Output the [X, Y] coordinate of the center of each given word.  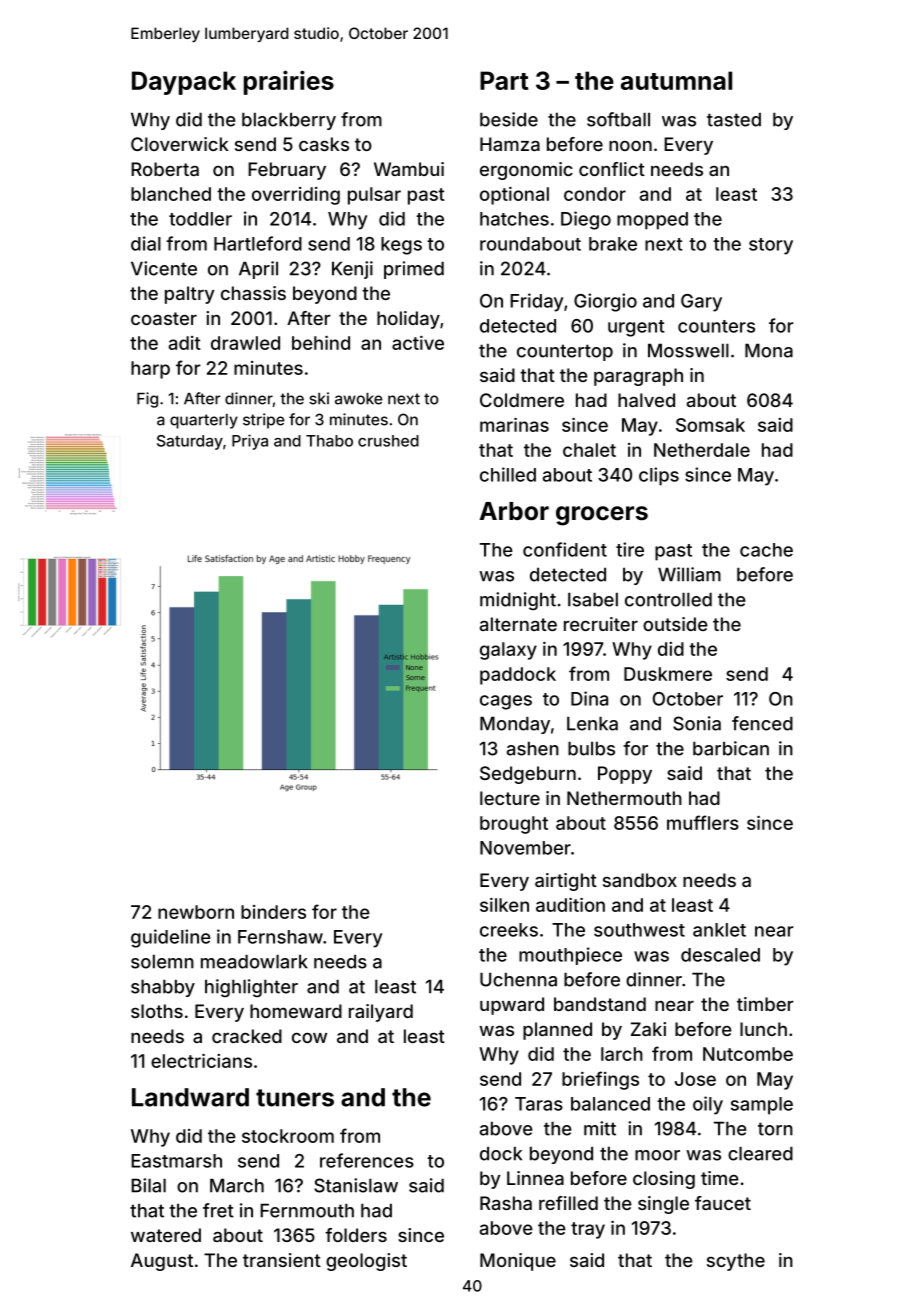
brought [514, 825]
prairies [289, 82]
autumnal [676, 80]
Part [504, 80]
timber [765, 1004]
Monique [518, 1262]
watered [166, 1235]
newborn [196, 912]
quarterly [204, 421]
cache [766, 550]
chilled [508, 474]
